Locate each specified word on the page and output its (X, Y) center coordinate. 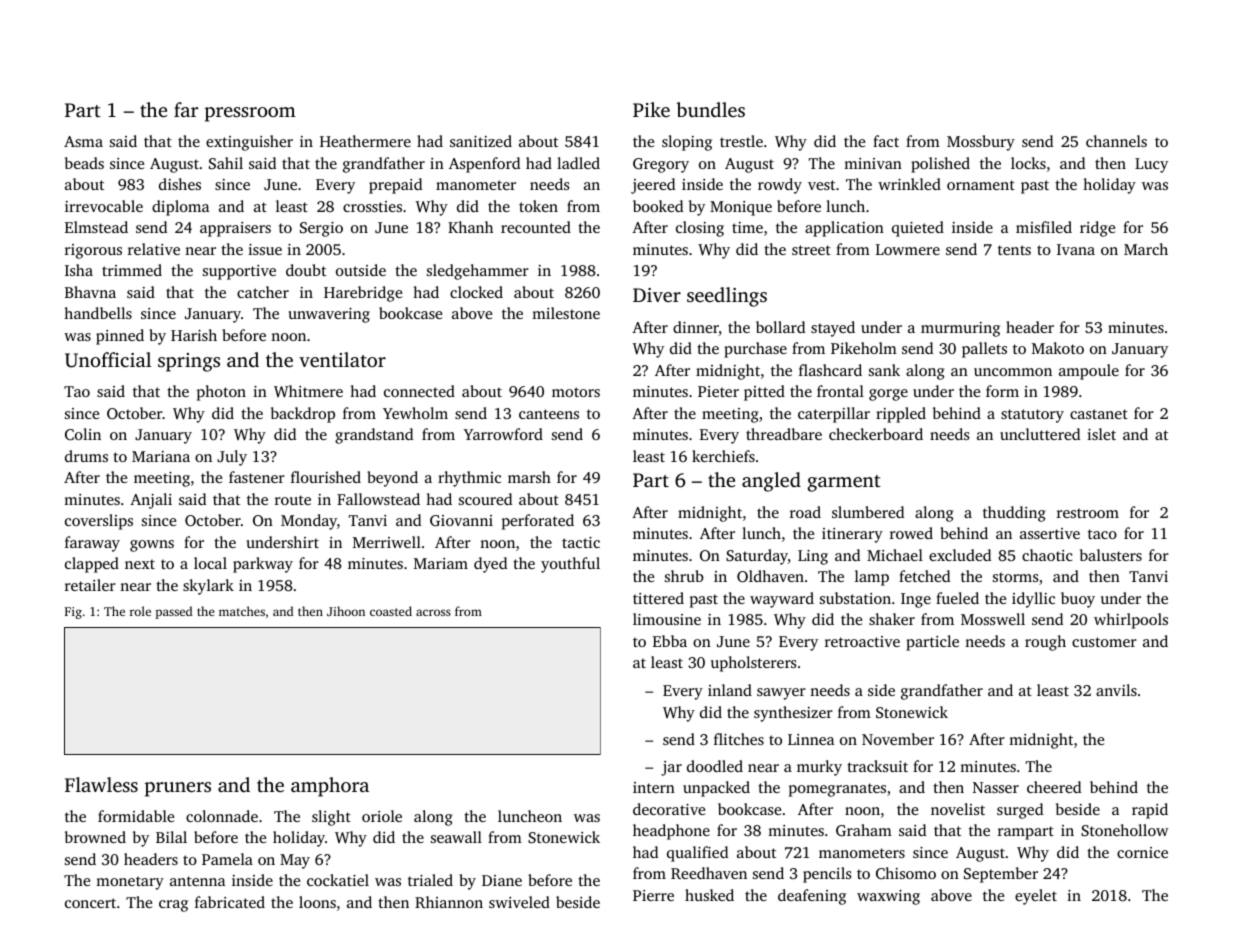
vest (821, 185)
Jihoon (346, 611)
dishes (180, 184)
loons (317, 902)
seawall (456, 837)
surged (1020, 811)
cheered (1054, 787)
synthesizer (793, 714)
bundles (710, 109)
